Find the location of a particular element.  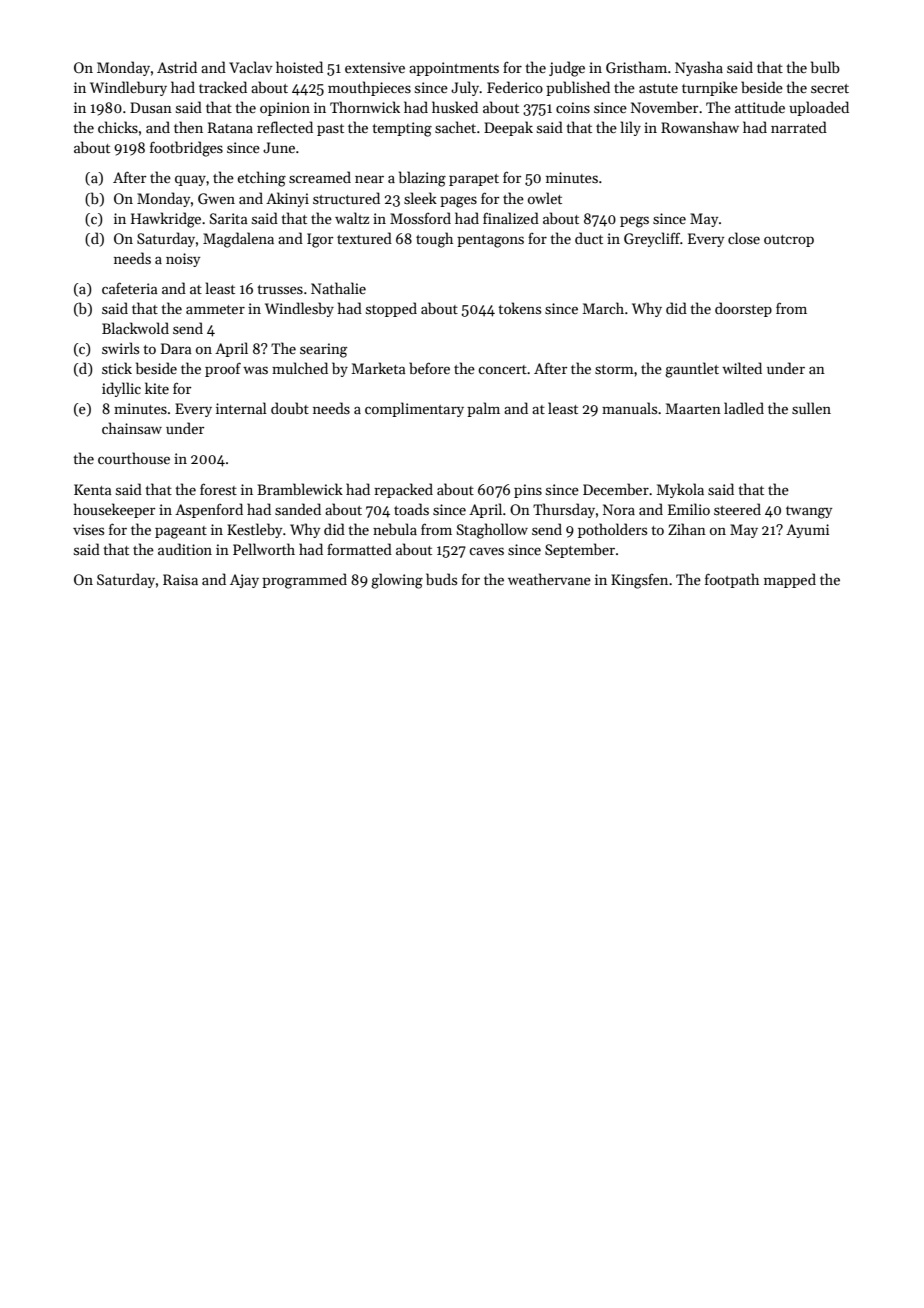

cafeteria is located at coordinates (130, 288).
